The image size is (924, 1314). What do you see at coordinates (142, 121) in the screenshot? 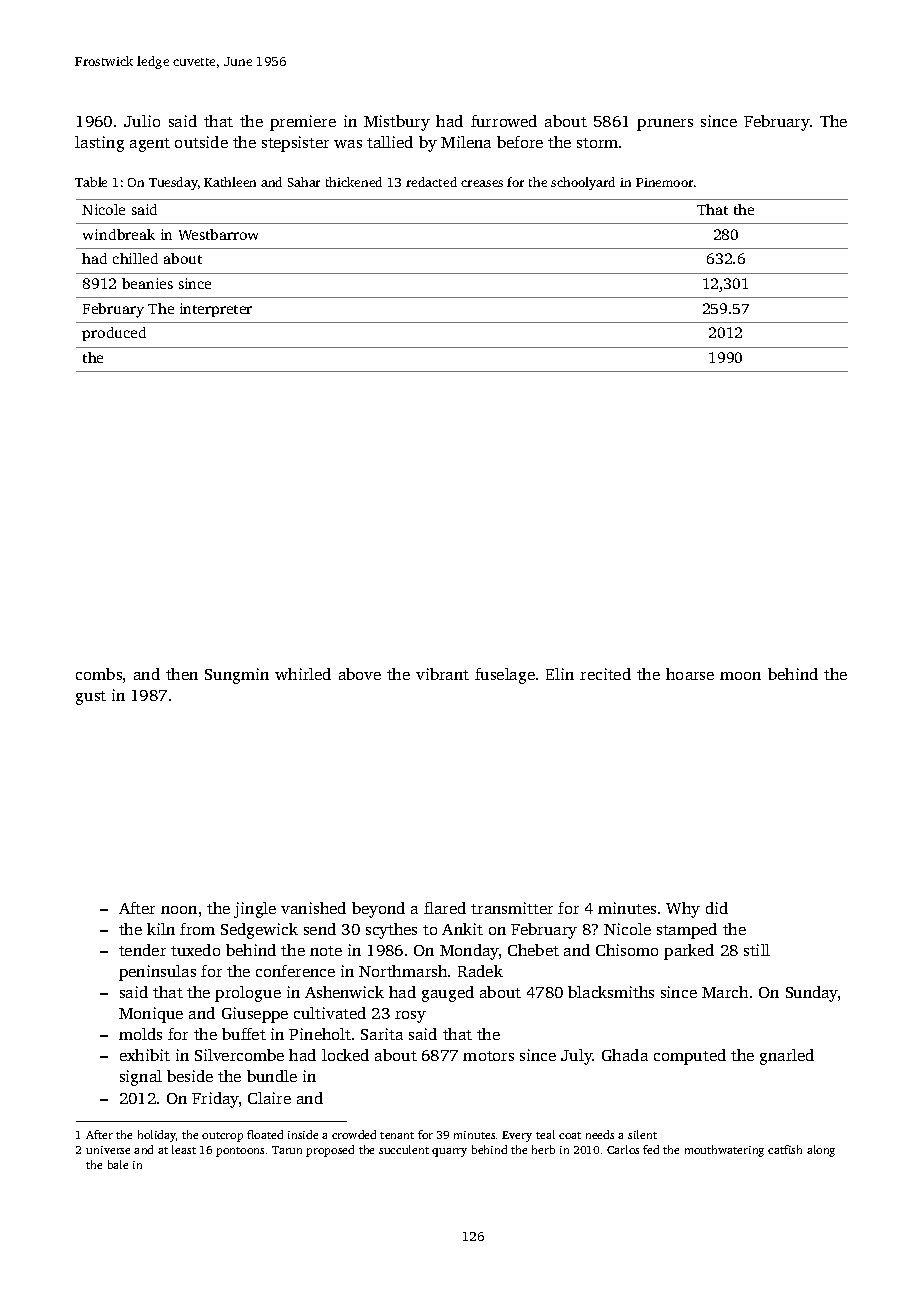
I see `Julio` at bounding box center [142, 121].
